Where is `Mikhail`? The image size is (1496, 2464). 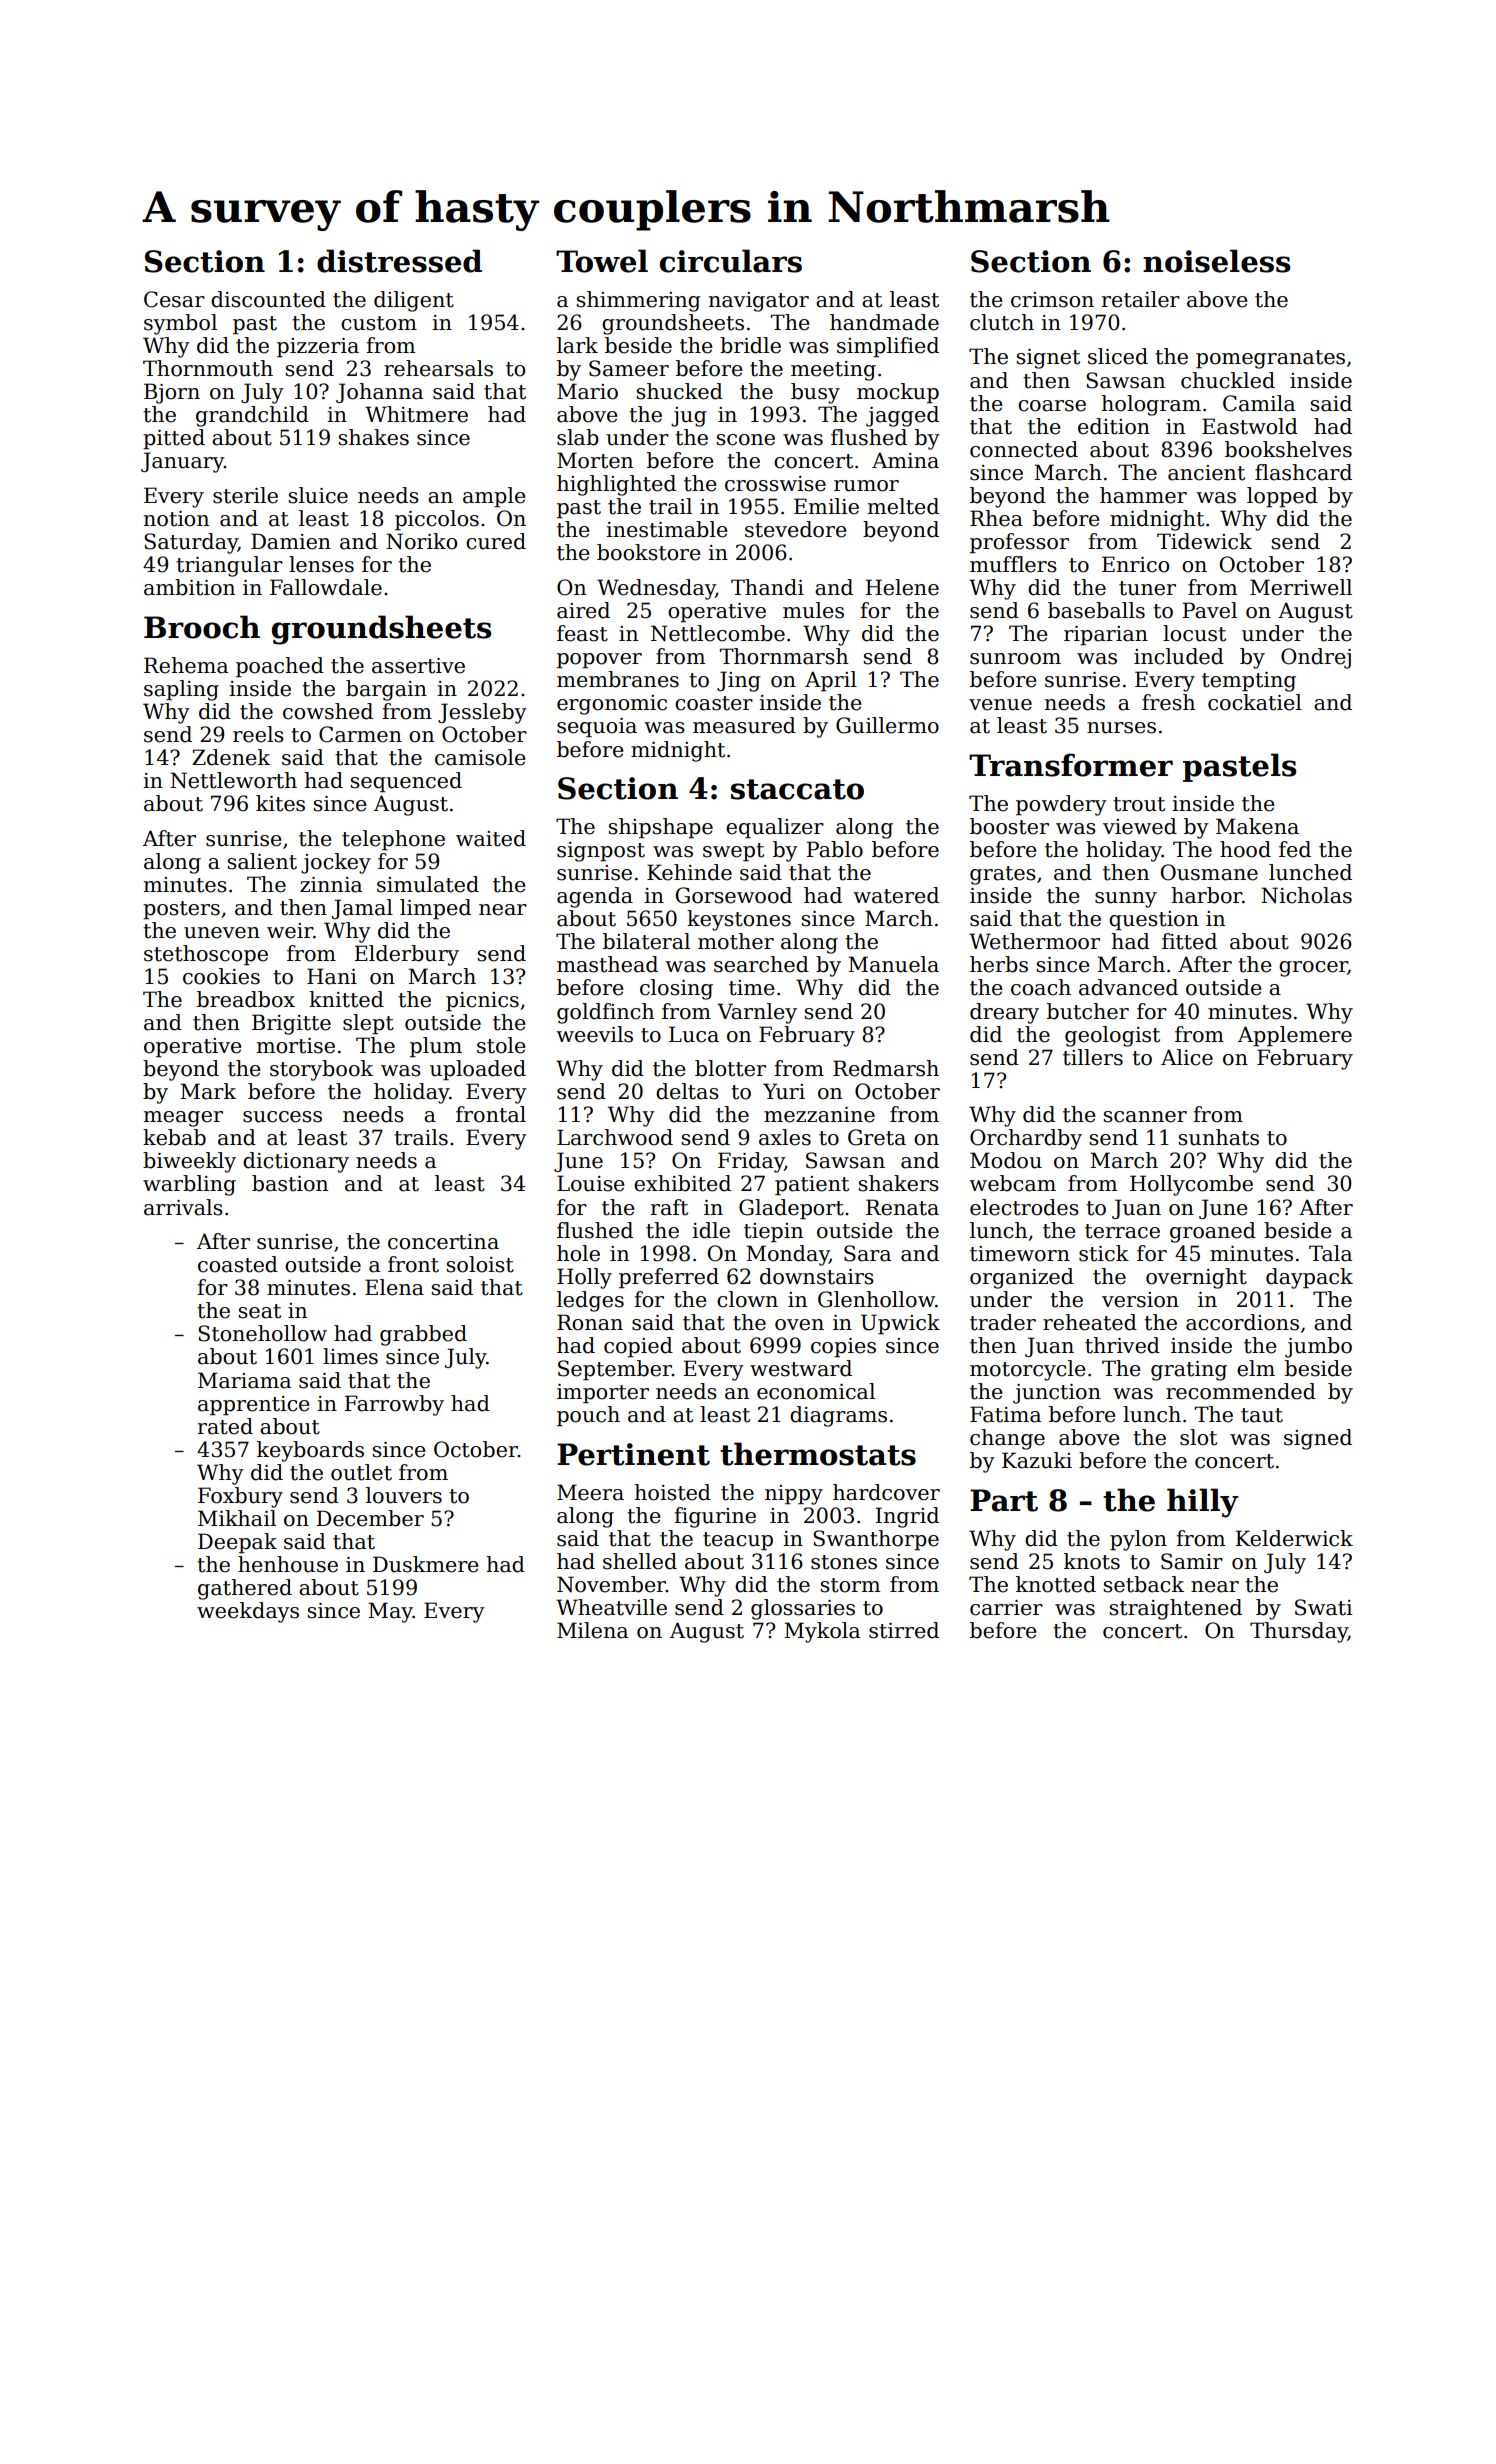
Mikhail is located at coordinates (237, 1518).
